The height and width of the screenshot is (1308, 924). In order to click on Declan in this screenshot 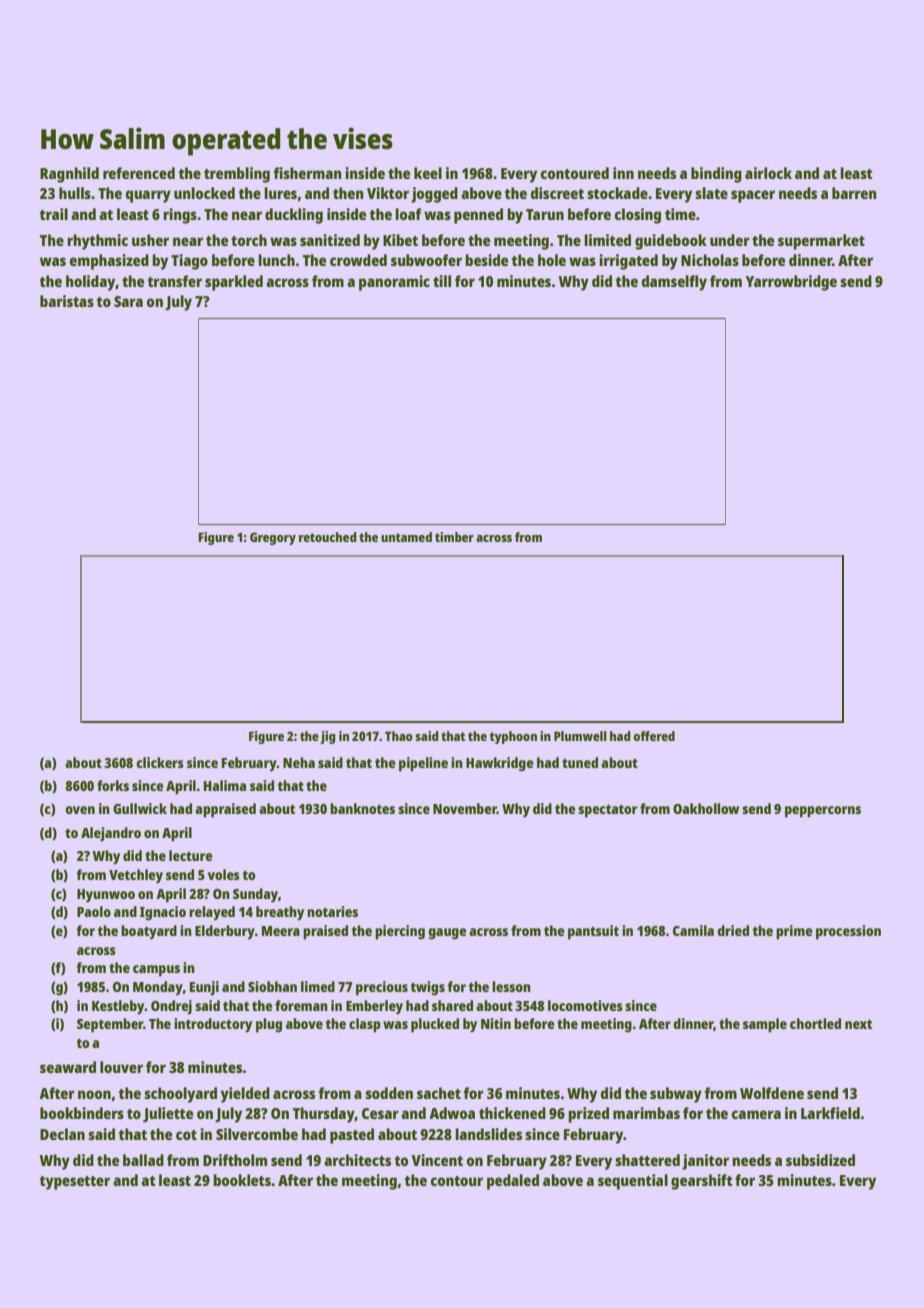, I will do `click(62, 1134)`.
